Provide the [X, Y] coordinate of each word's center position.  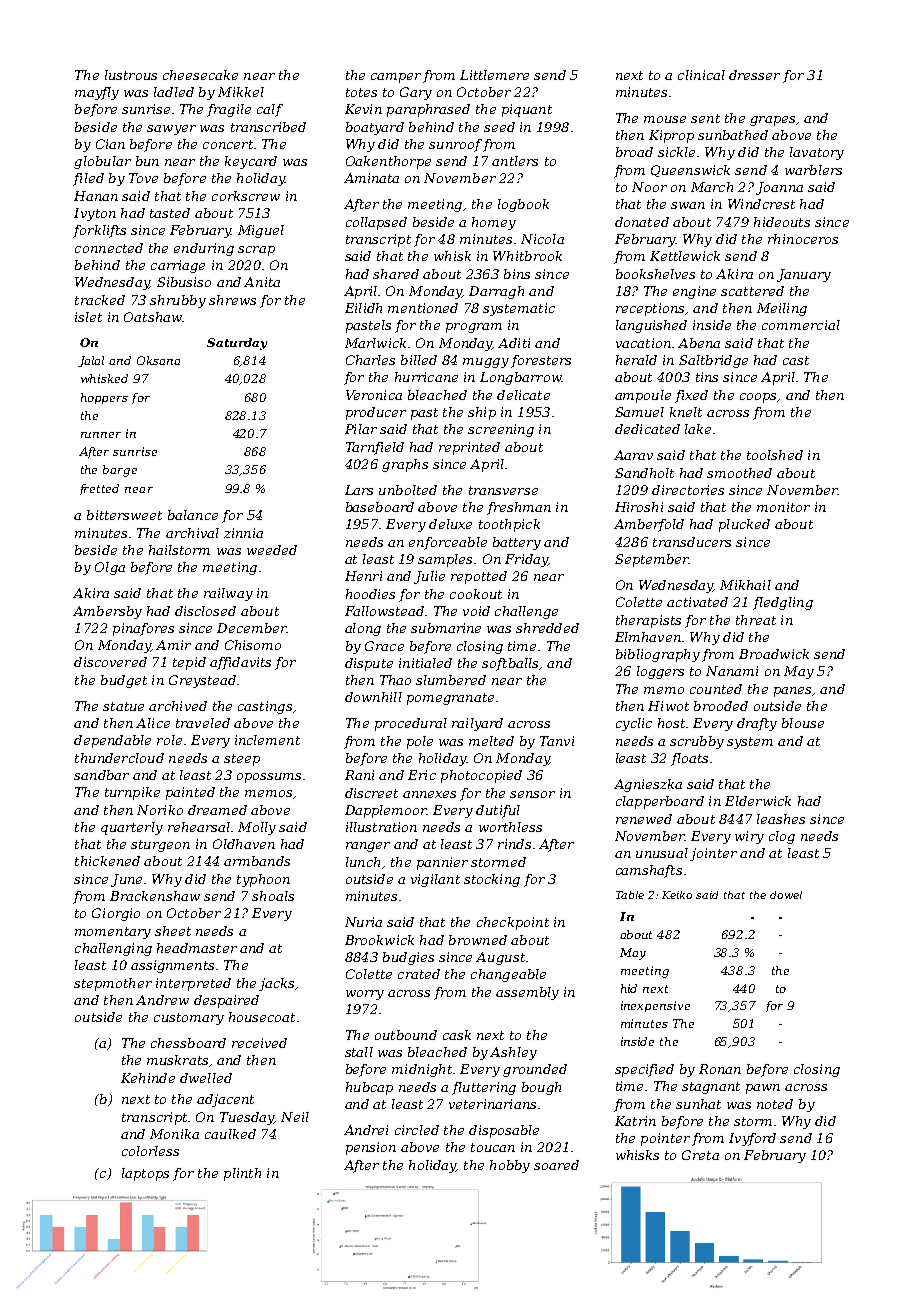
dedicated [647, 429]
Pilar [361, 429]
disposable [504, 1131]
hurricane [426, 377]
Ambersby [107, 612]
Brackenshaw [155, 896]
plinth [242, 1174]
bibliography [658, 655]
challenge [526, 612]
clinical [701, 75]
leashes [781, 819]
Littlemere [494, 75]
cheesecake [200, 75]
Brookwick [379, 940]
